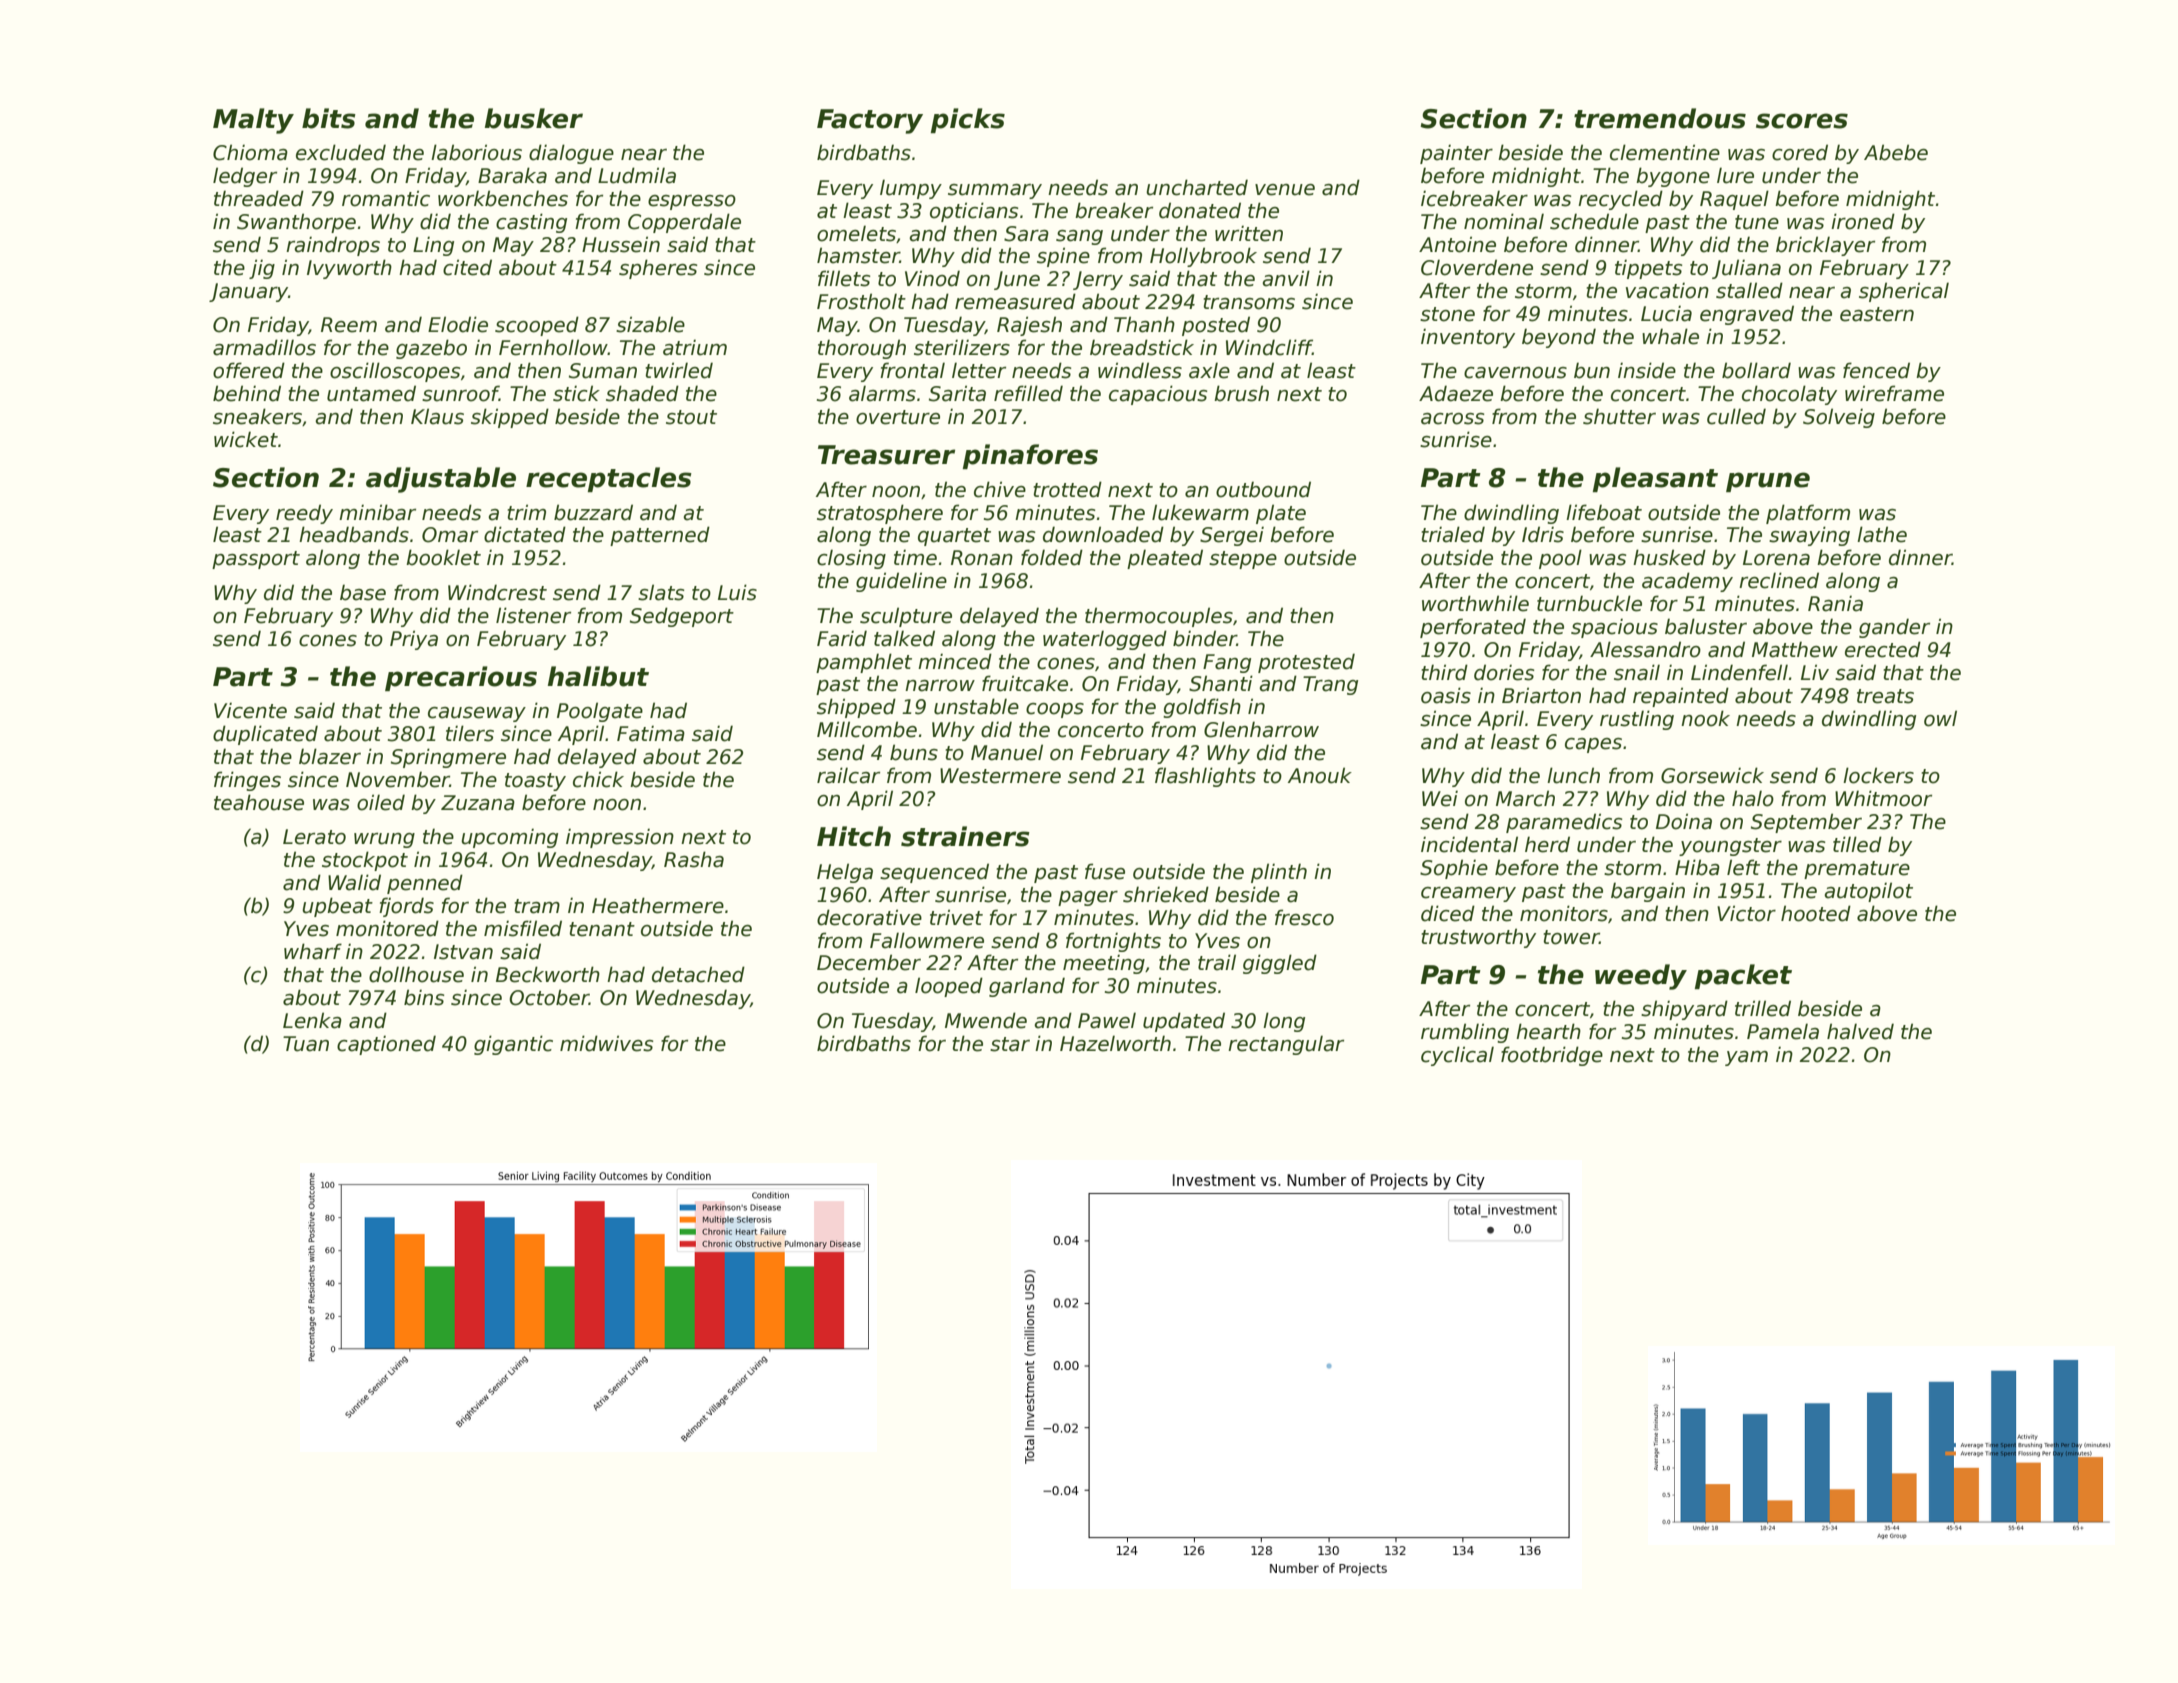 The height and width of the screenshot is (1683, 2178). What do you see at coordinates (312, 1020) in the screenshot?
I see `Lenka` at bounding box center [312, 1020].
